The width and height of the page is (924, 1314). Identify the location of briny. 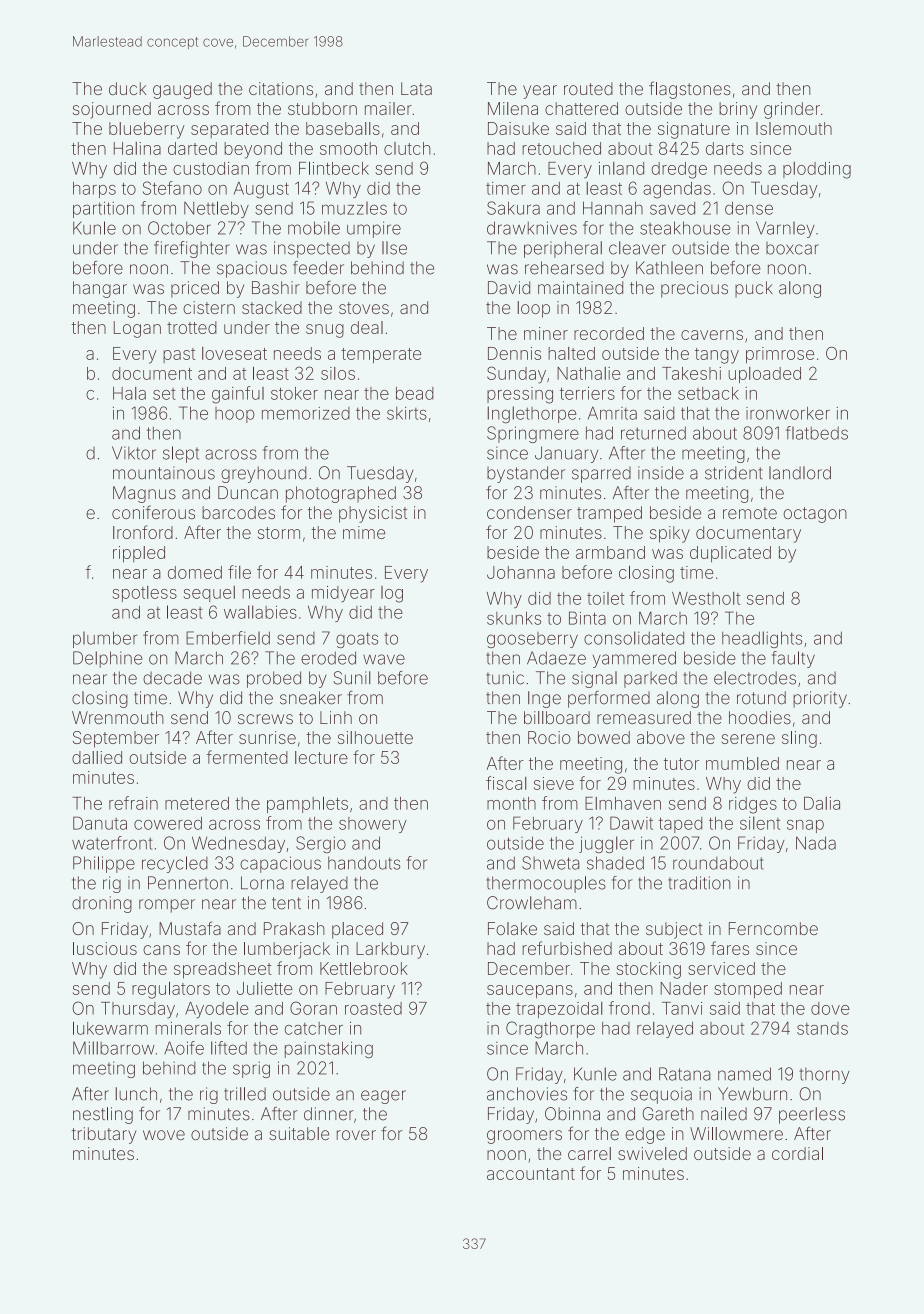
(738, 110).
